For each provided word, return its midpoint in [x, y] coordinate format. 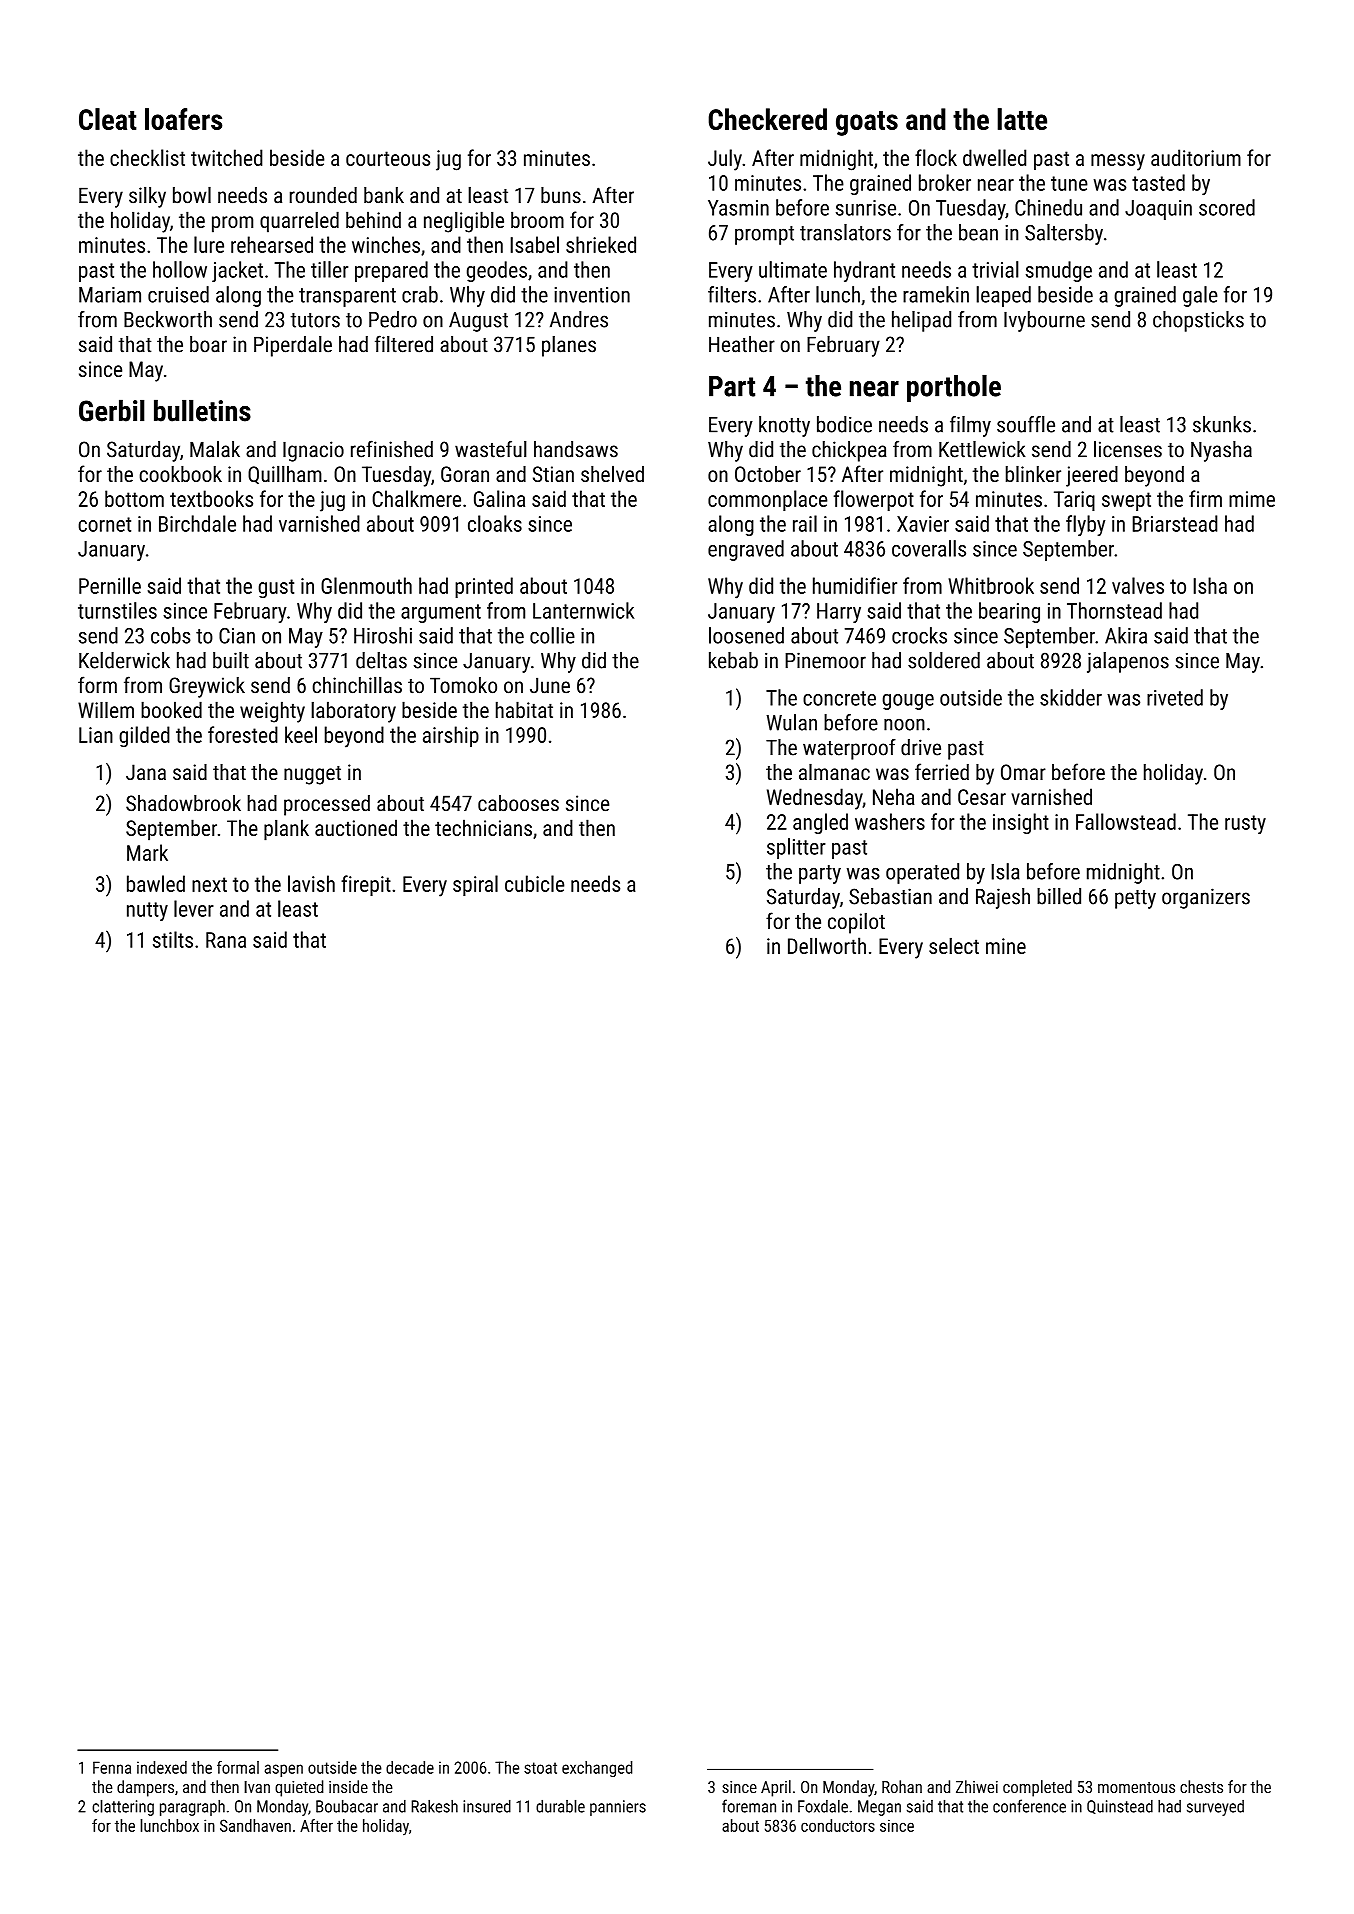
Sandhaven [255, 1825]
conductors [838, 1825]
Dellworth [827, 945]
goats [867, 123]
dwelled [994, 157]
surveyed [1215, 1808]
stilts [173, 939]
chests [1201, 1786]
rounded [323, 195]
